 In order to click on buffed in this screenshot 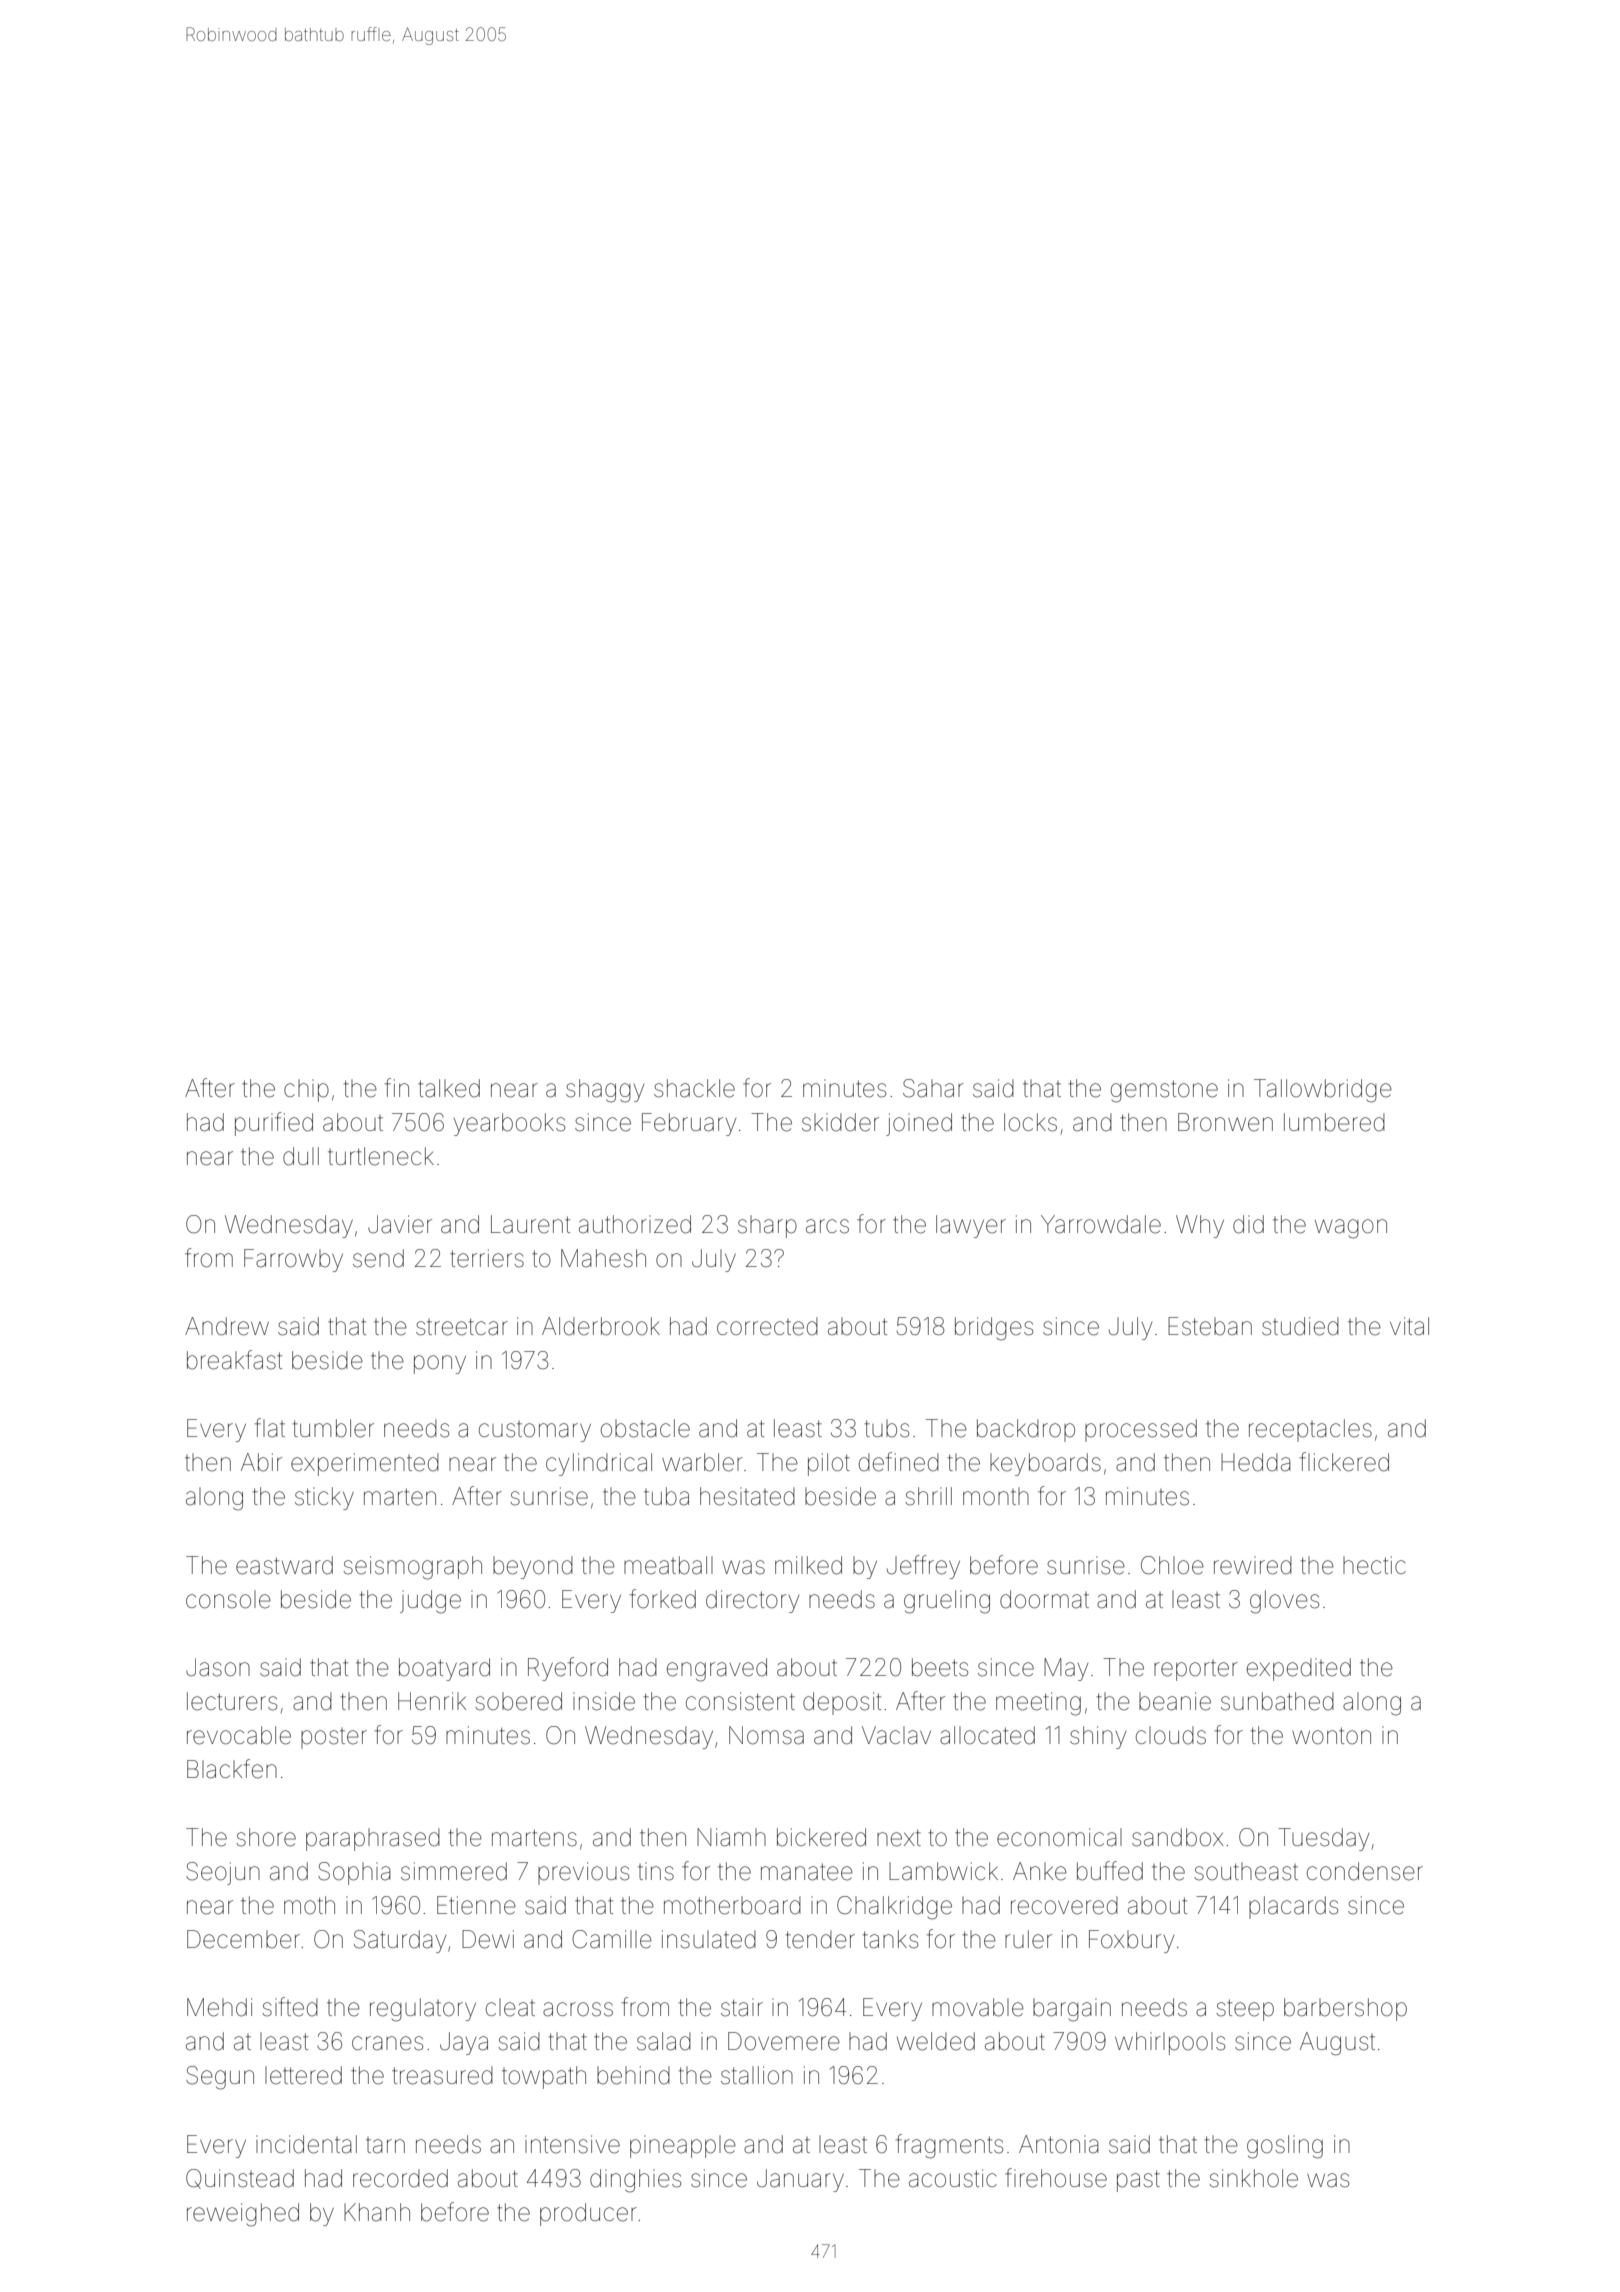, I will do `click(1110, 1871)`.
